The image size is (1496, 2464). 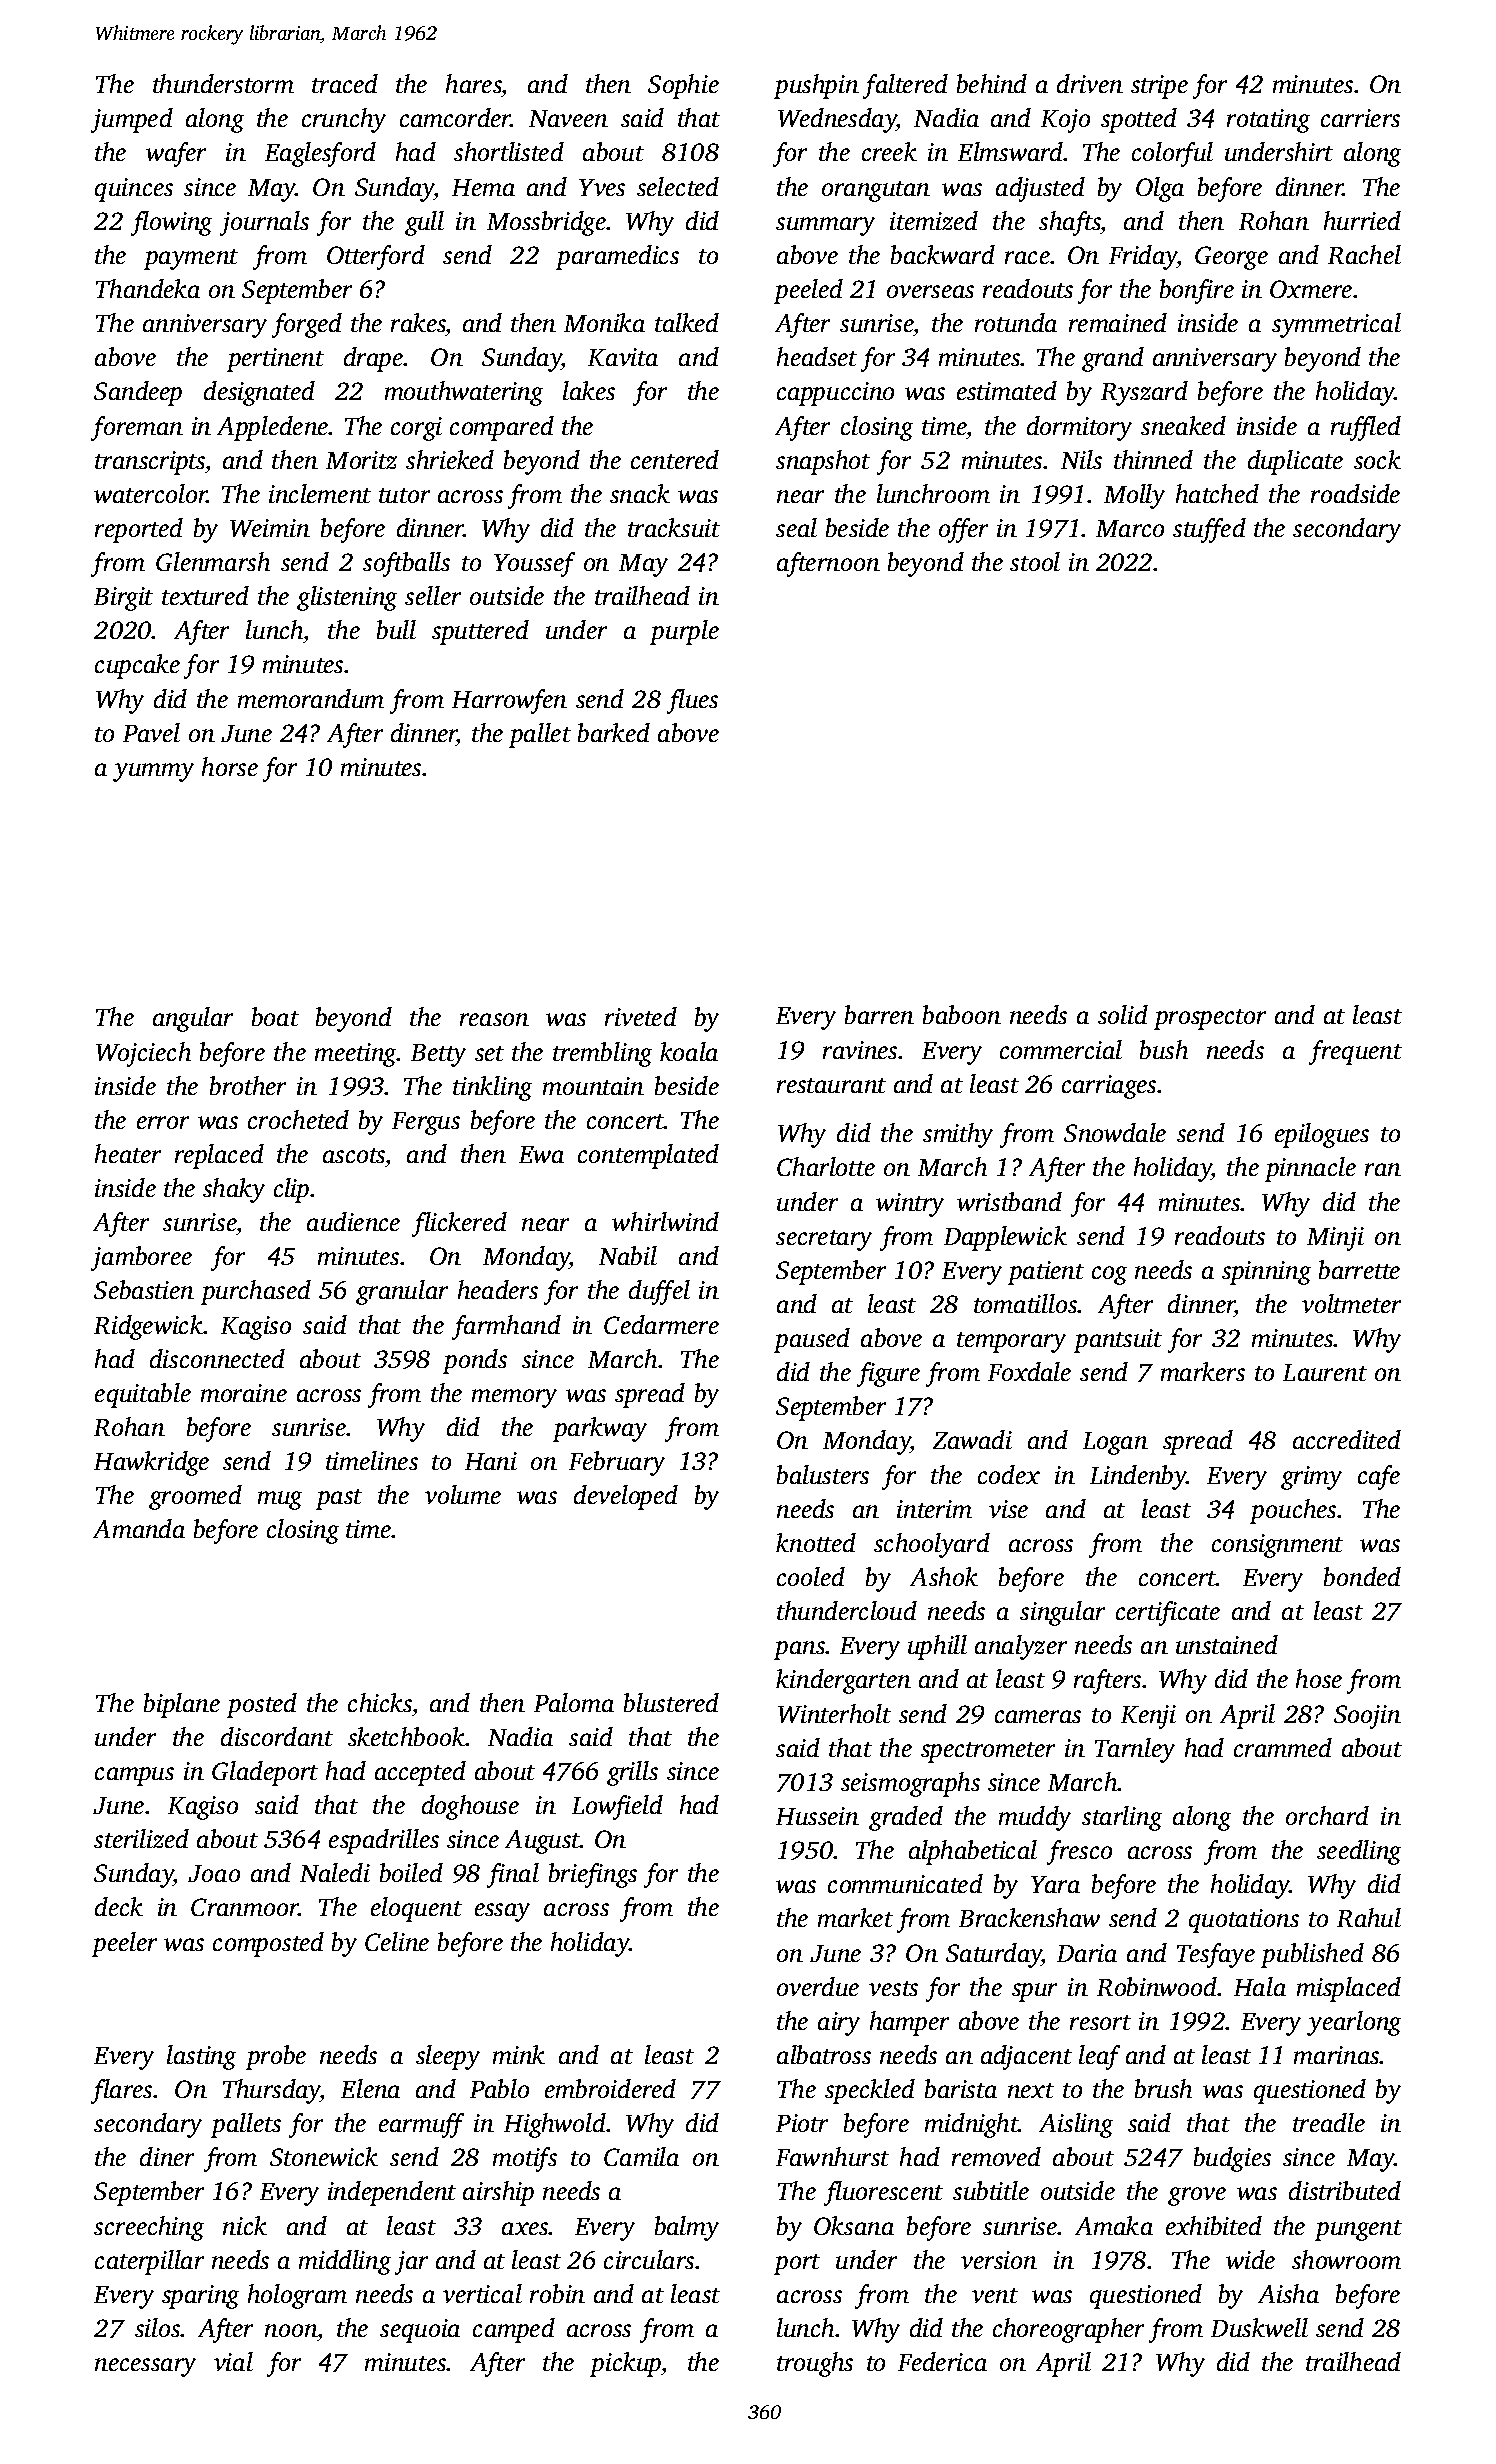 What do you see at coordinates (816, 86) in the screenshot?
I see `pushpin` at bounding box center [816, 86].
